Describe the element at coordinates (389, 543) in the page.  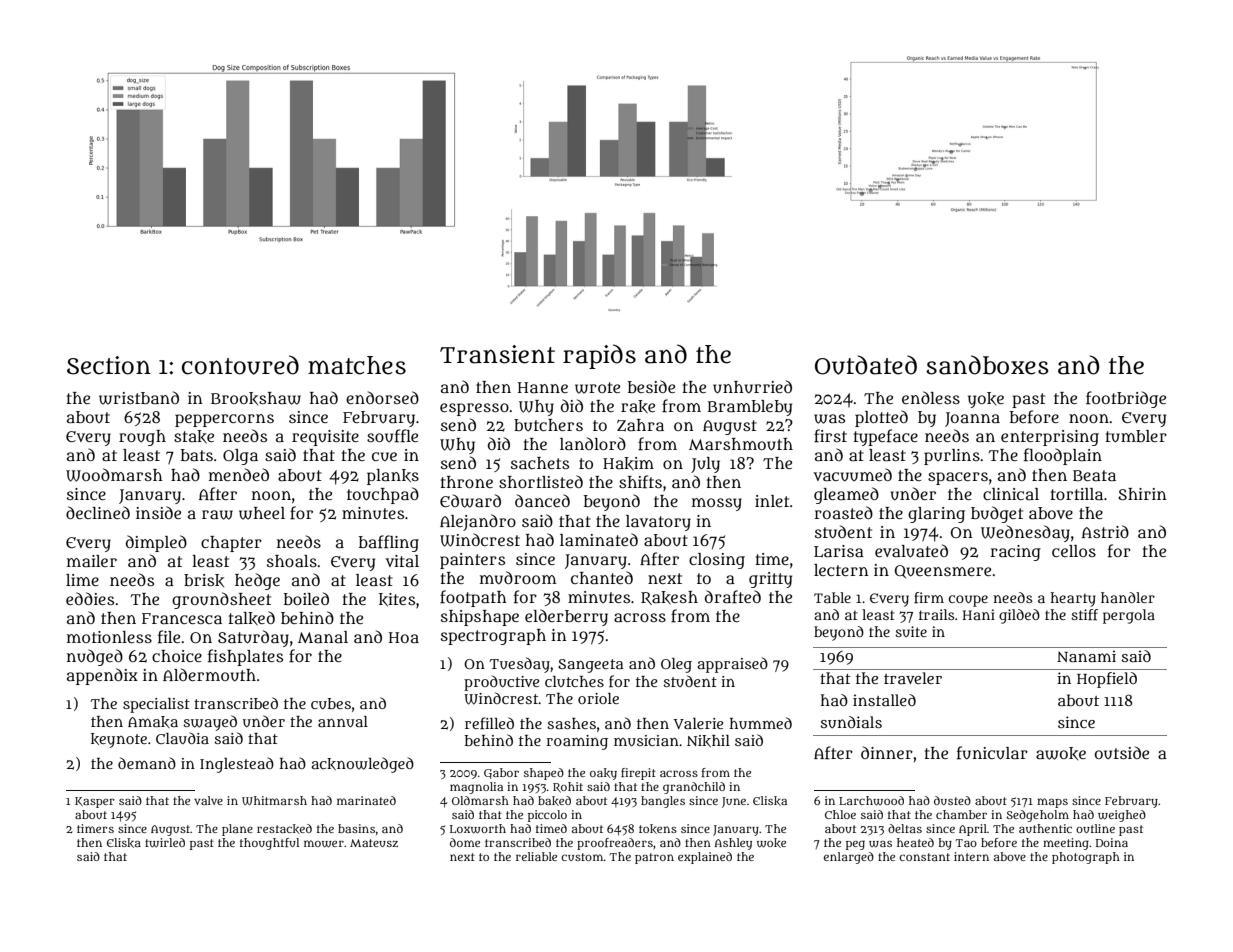
I see `baffling` at that location.
